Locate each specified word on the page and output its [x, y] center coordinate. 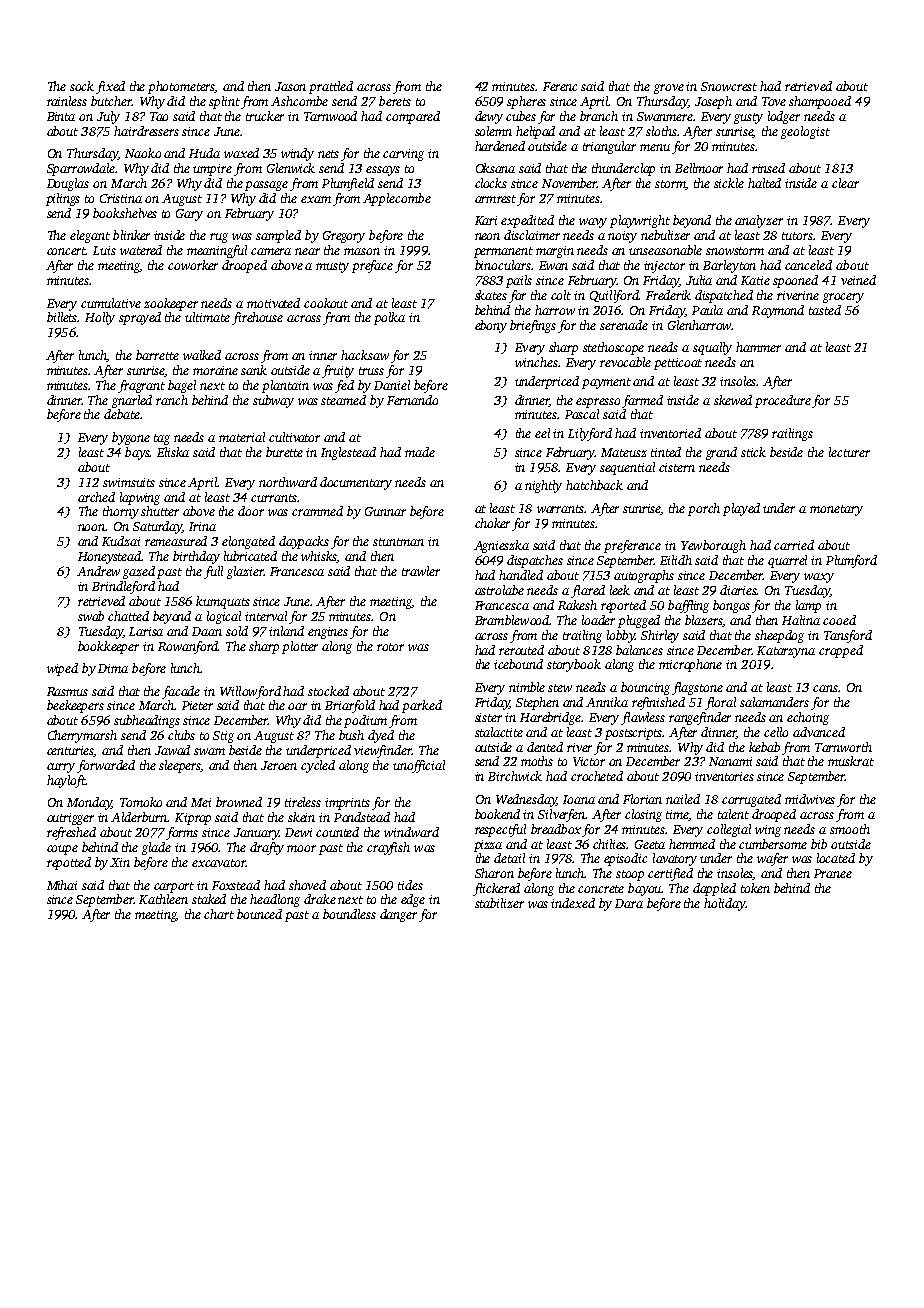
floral [720, 703]
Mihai [62, 885]
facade [181, 692]
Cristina [121, 198]
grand [721, 453]
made [420, 452]
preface [372, 266]
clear [845, 183]
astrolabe [499, 590]
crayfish [388, 848]
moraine [215, 370]
